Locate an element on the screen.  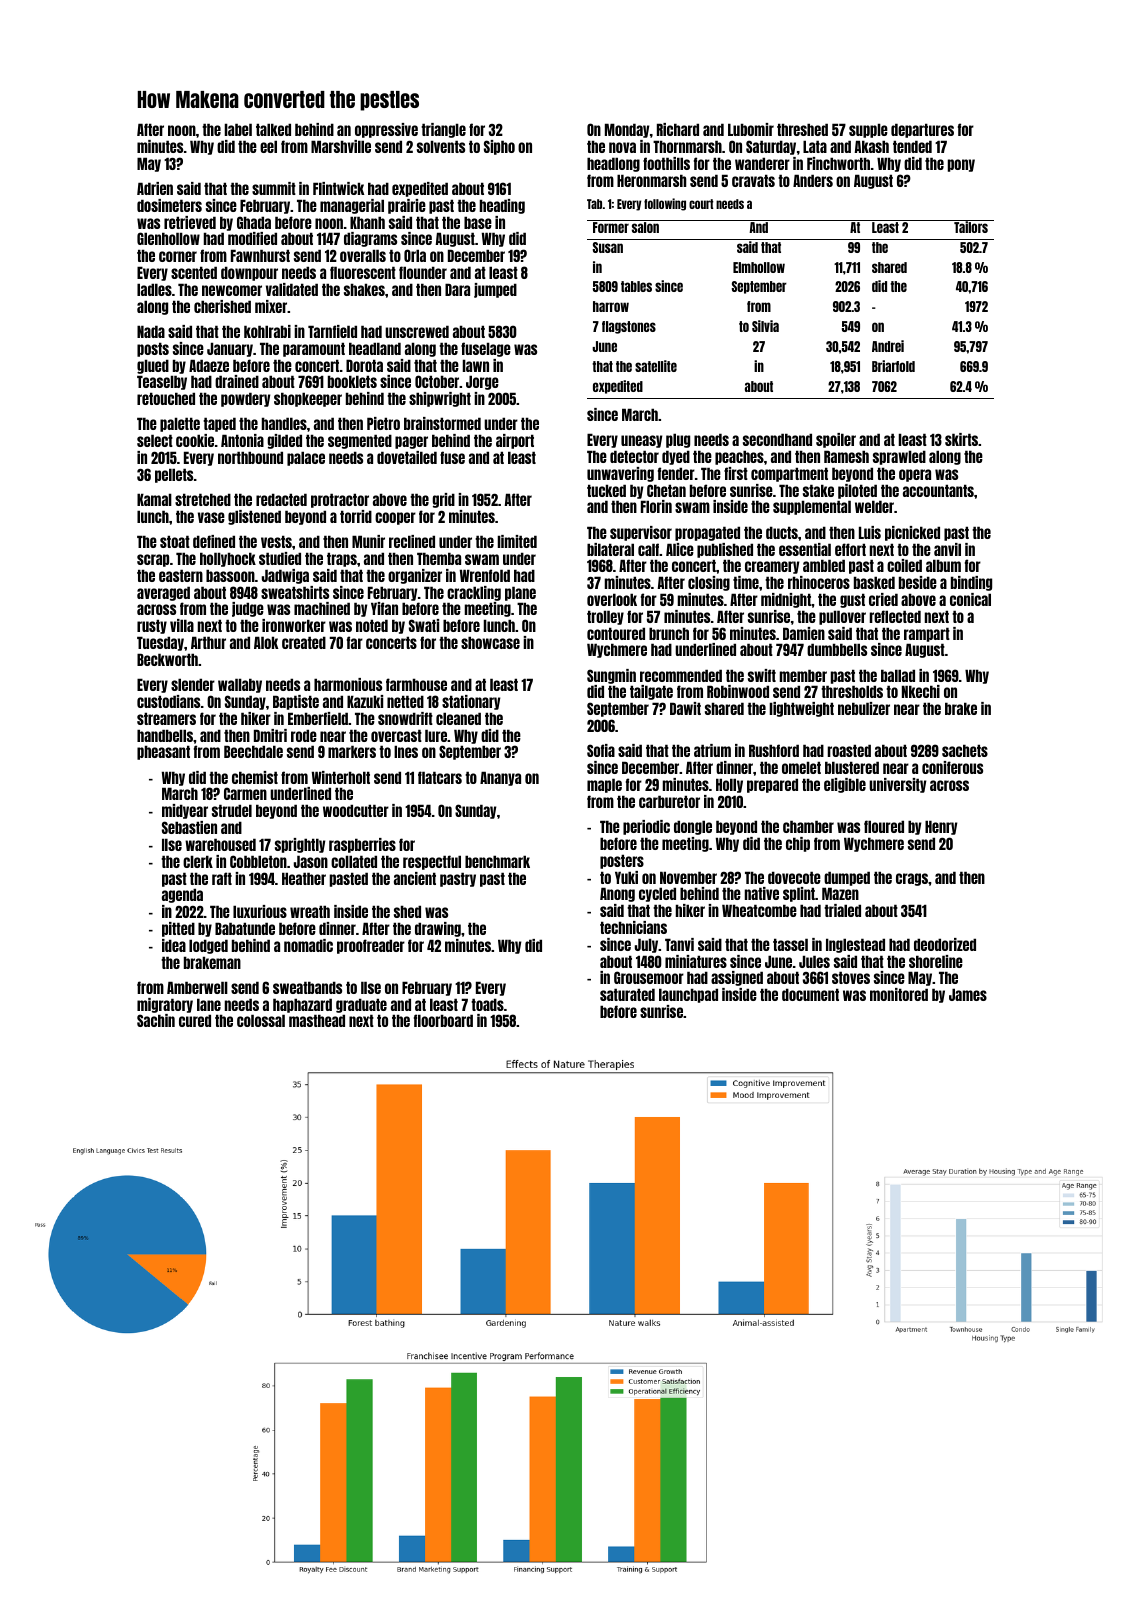
Lubomir is located at coordinates (751, 129).
